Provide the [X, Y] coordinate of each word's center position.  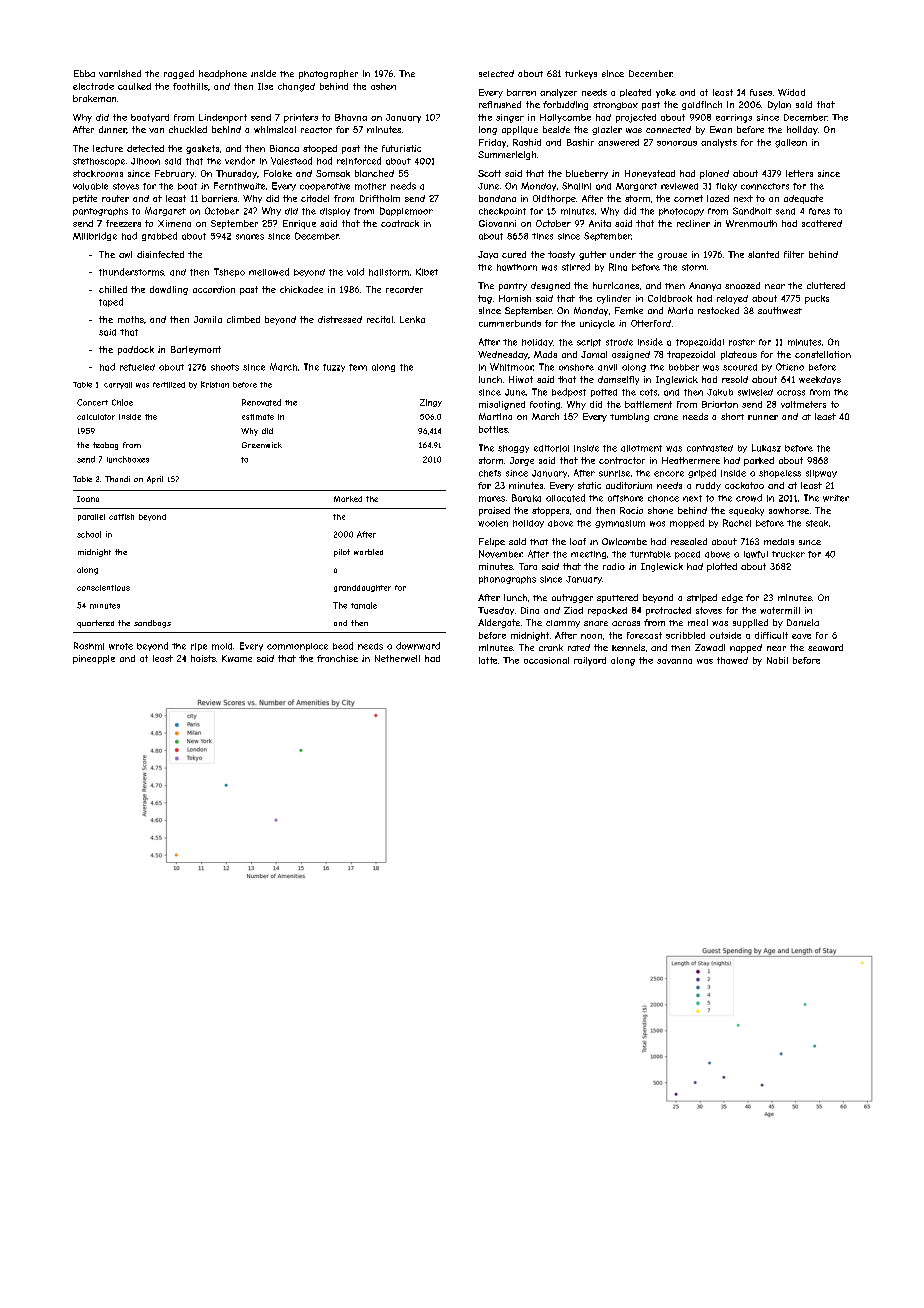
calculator [96, 417]
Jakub [720, 392]
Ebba [84, 73]
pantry [513, 287]
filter [794, 254]
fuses [761, 92]
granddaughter [362, 588]
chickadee [301, 289]
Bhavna [351, 117]
